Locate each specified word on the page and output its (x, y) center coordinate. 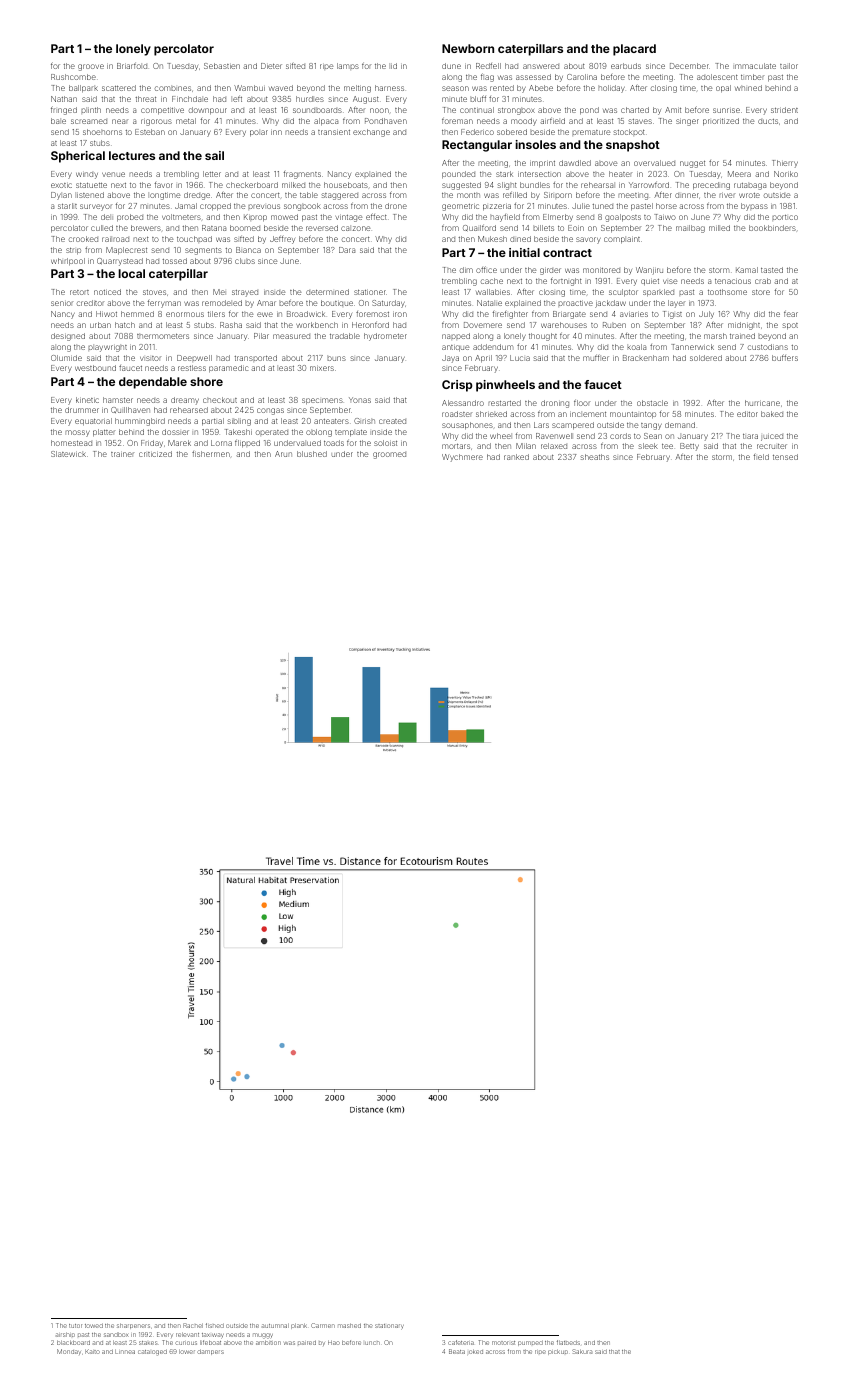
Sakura (582, 1351)
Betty (689, 447)
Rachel (193, 1325)
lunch (372, 1343)
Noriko (786, 174)
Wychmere (462, 458)
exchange (371, 133)
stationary (389, 1327)
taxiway (213, 1336)
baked (772, 414)
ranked (516, 457)
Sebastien (222, 66)
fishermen (211, 454)
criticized (155, 454)
